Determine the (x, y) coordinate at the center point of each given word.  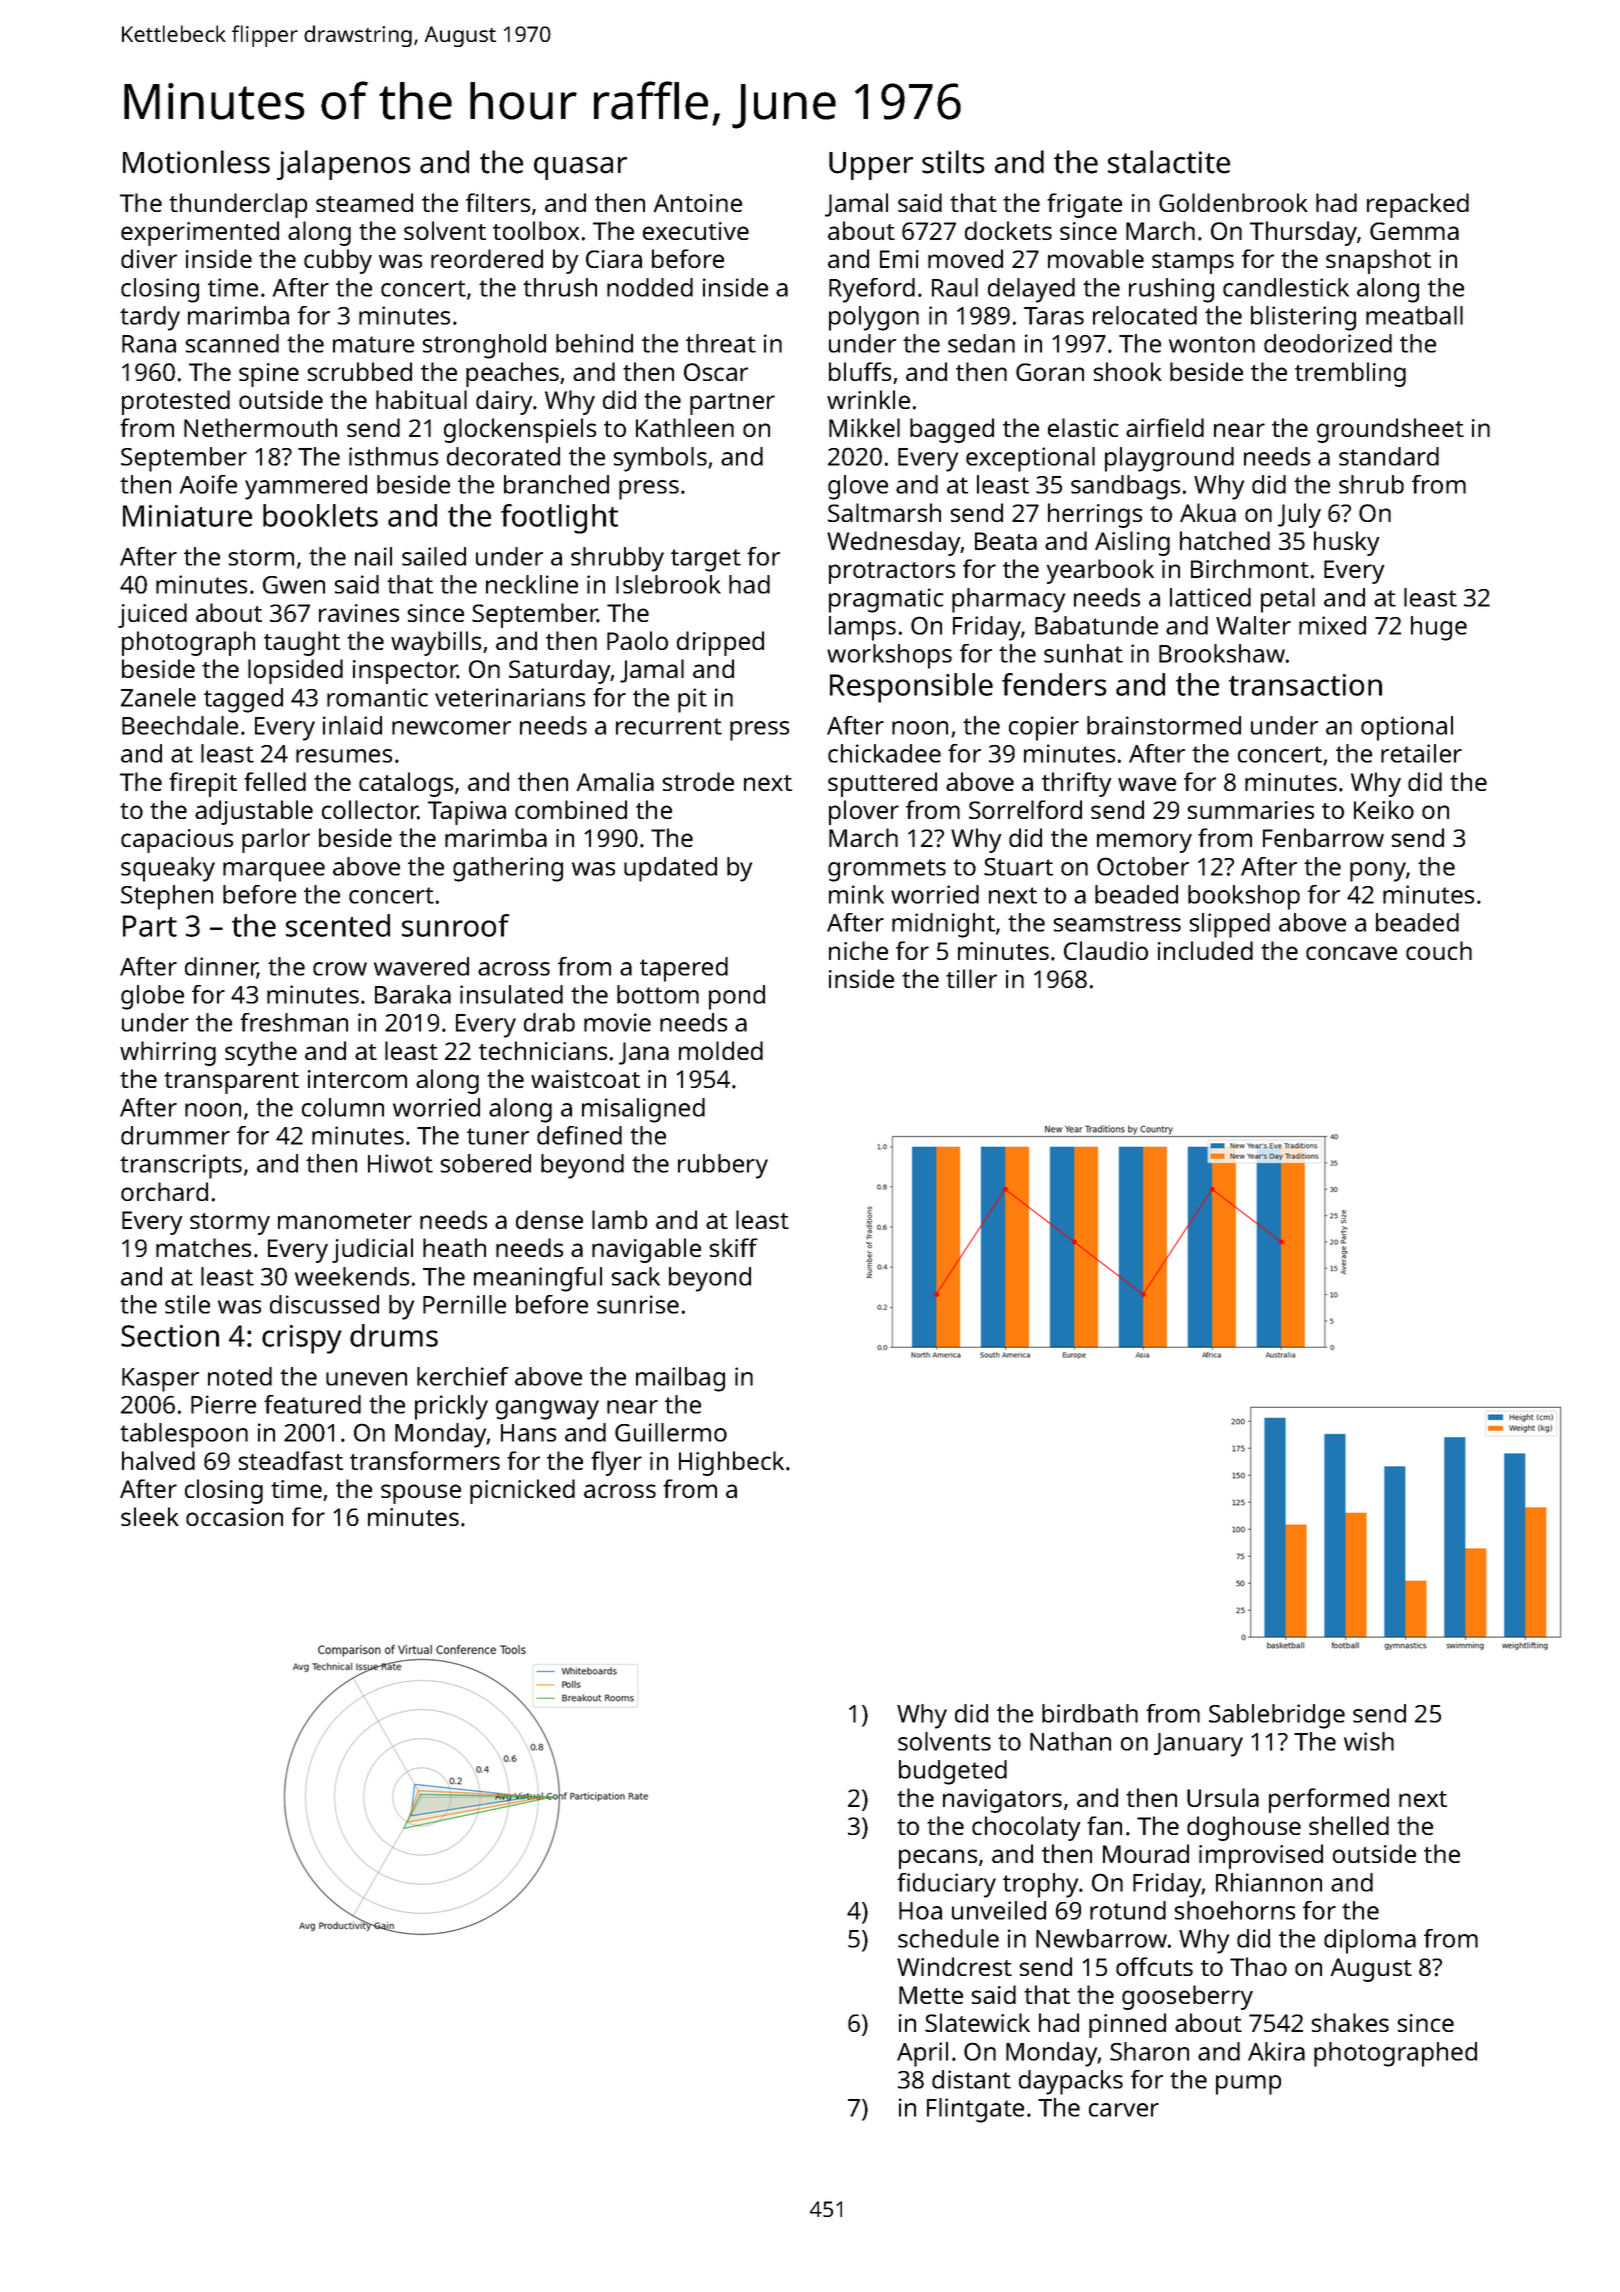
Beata (1006, 541)
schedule (948, 1938)
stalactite (1169, 162)
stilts (953, 162)
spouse (421, 1494)
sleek (150, 1516)
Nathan (1070, 1741)
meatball (1414, 315)
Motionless (196, 162)
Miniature (187, 516)
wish (1369, 1741)
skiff (733, 1247)
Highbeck (731, 1463)
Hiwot (400, 1163)
